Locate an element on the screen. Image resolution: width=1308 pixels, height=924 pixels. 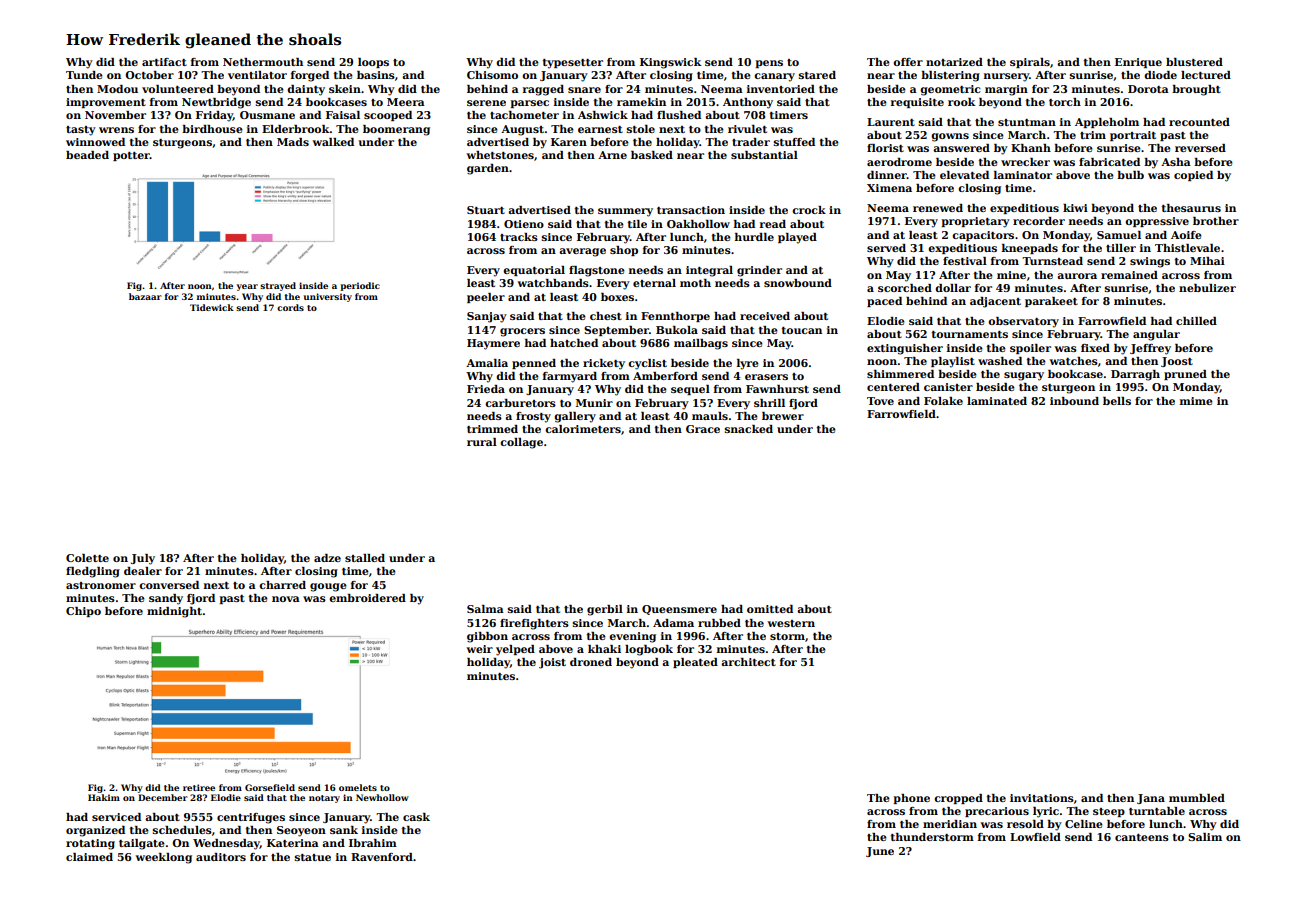
cords is located at coordinates (290, 307).
